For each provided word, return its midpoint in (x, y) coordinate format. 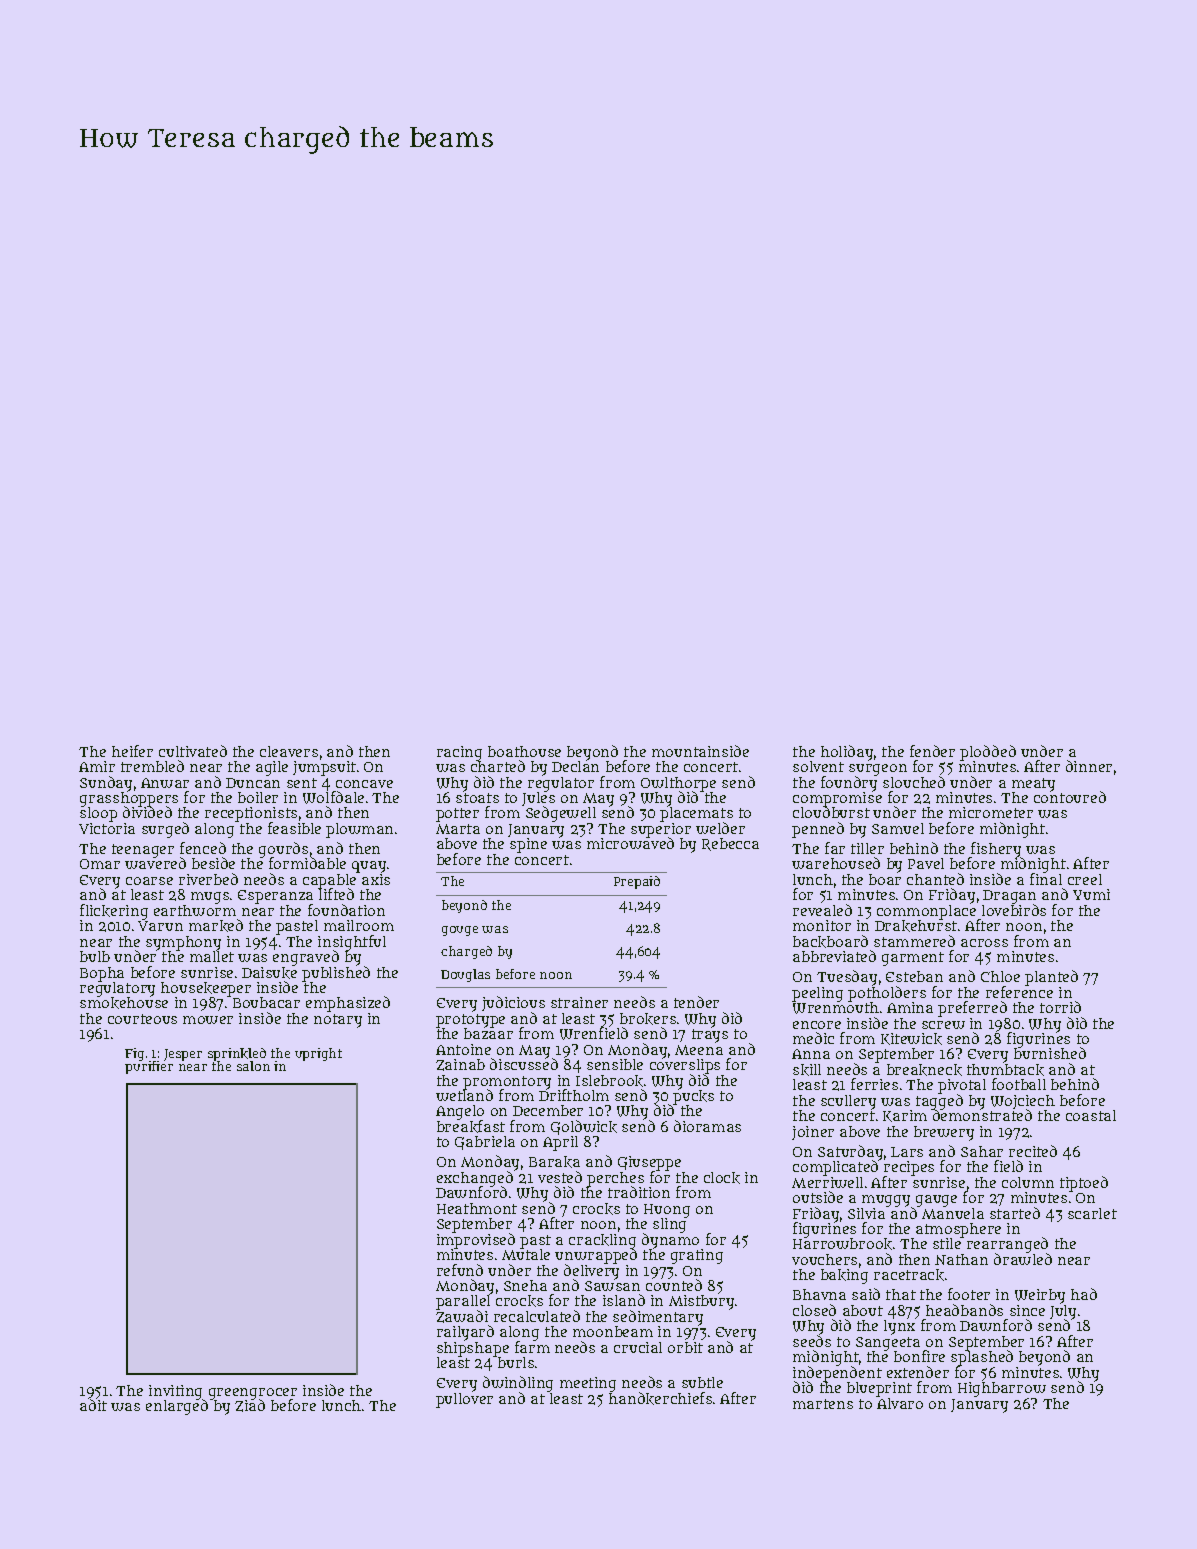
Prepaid (637, 882)
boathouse (524, 751)
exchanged (475, 1179)
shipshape (473, 1349)
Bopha (102, 974)
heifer (132, 751)
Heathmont (477, 1208)
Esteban (914, 976)
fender (932, 751)
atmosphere (958, 1230)
